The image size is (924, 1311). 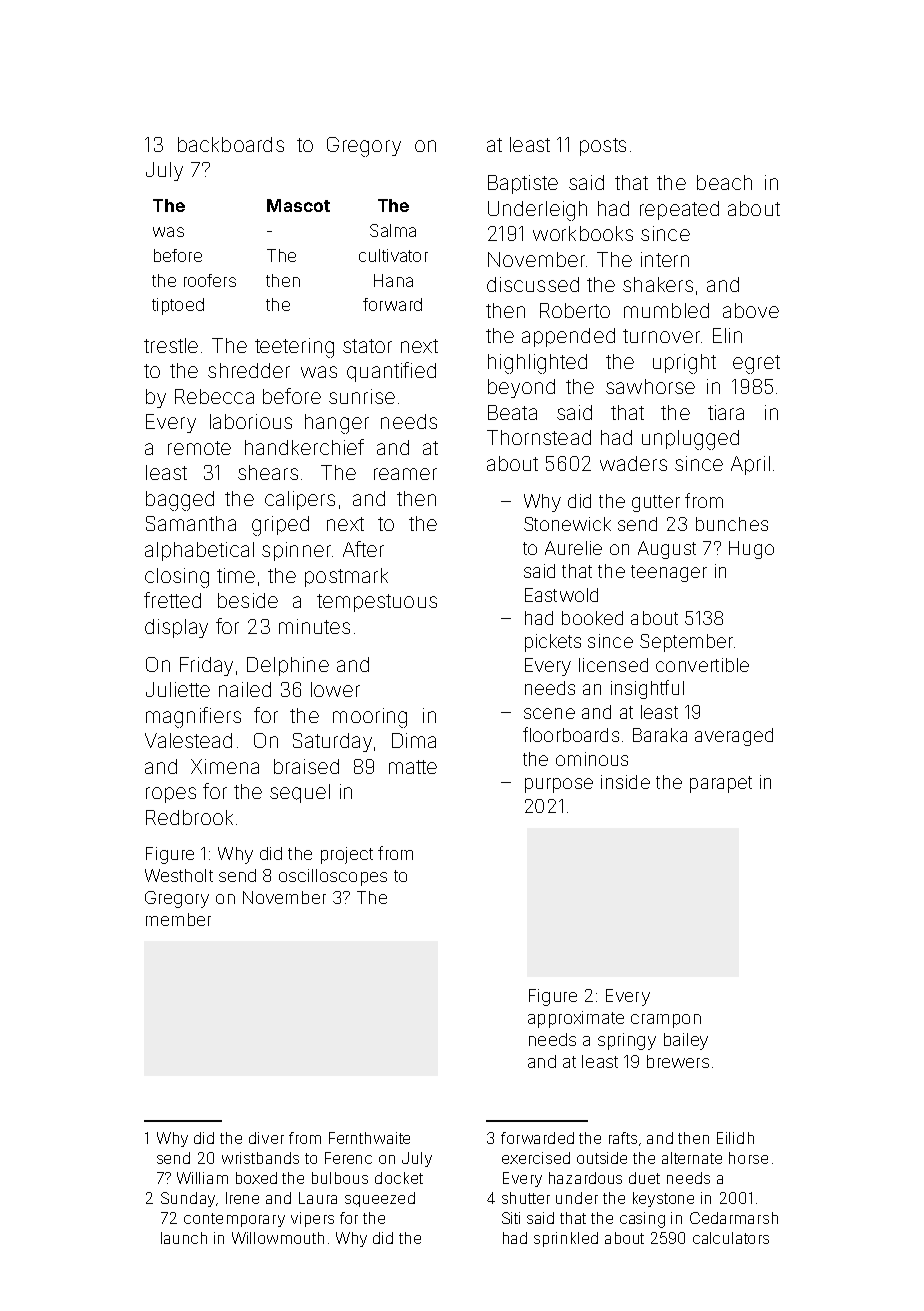 What do you see at coordinates (523, 184) in the screenshot?
I see `Baptiste` at bounding box center [523, 184].
